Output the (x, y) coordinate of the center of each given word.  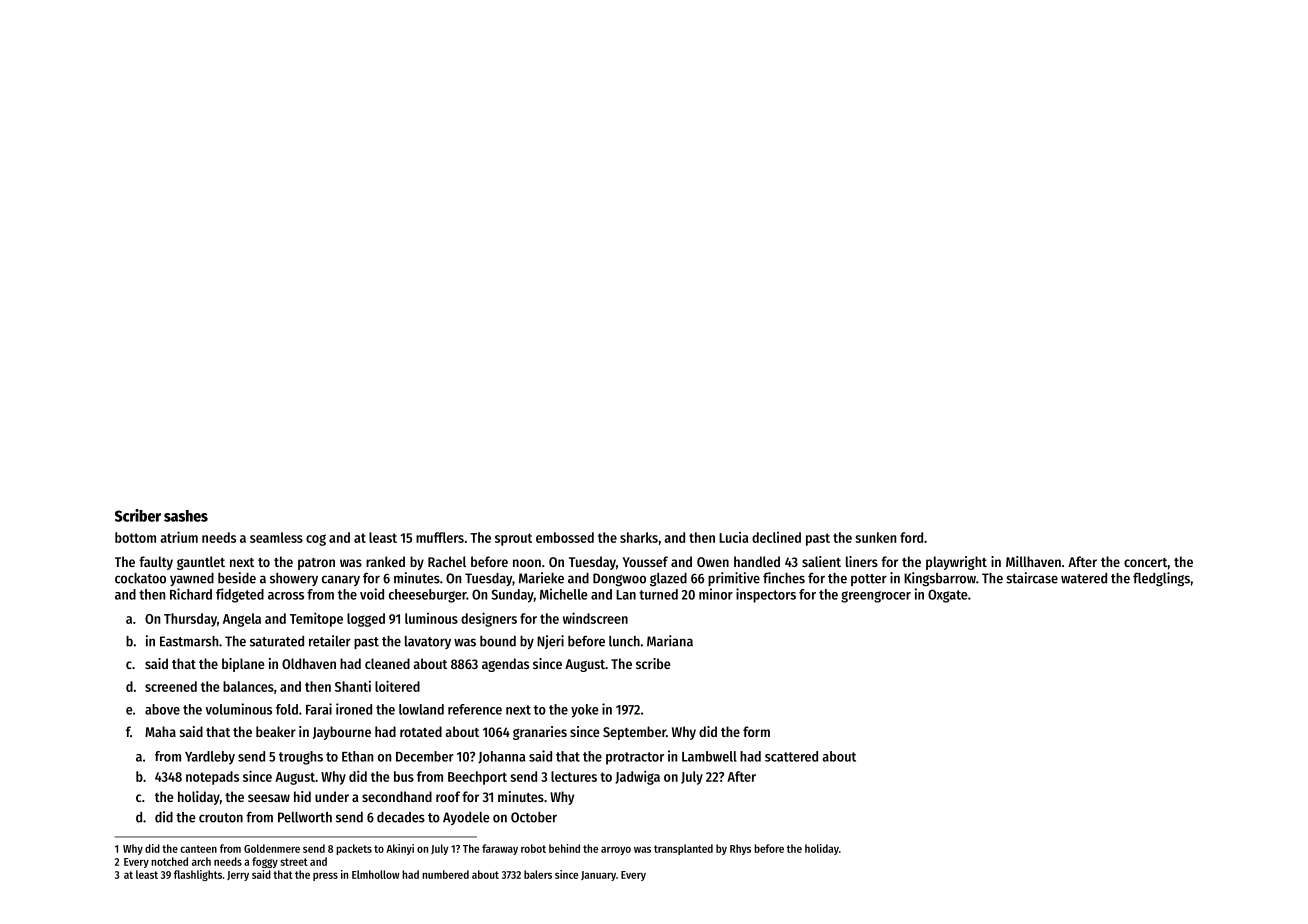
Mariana (670, 641)
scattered (791, 756)
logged (366, 620)
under (332, 796)
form (756, 731)
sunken (876, 537)
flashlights (198, 875)
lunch (624, 641)
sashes (186, 516)
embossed (565, 537)
